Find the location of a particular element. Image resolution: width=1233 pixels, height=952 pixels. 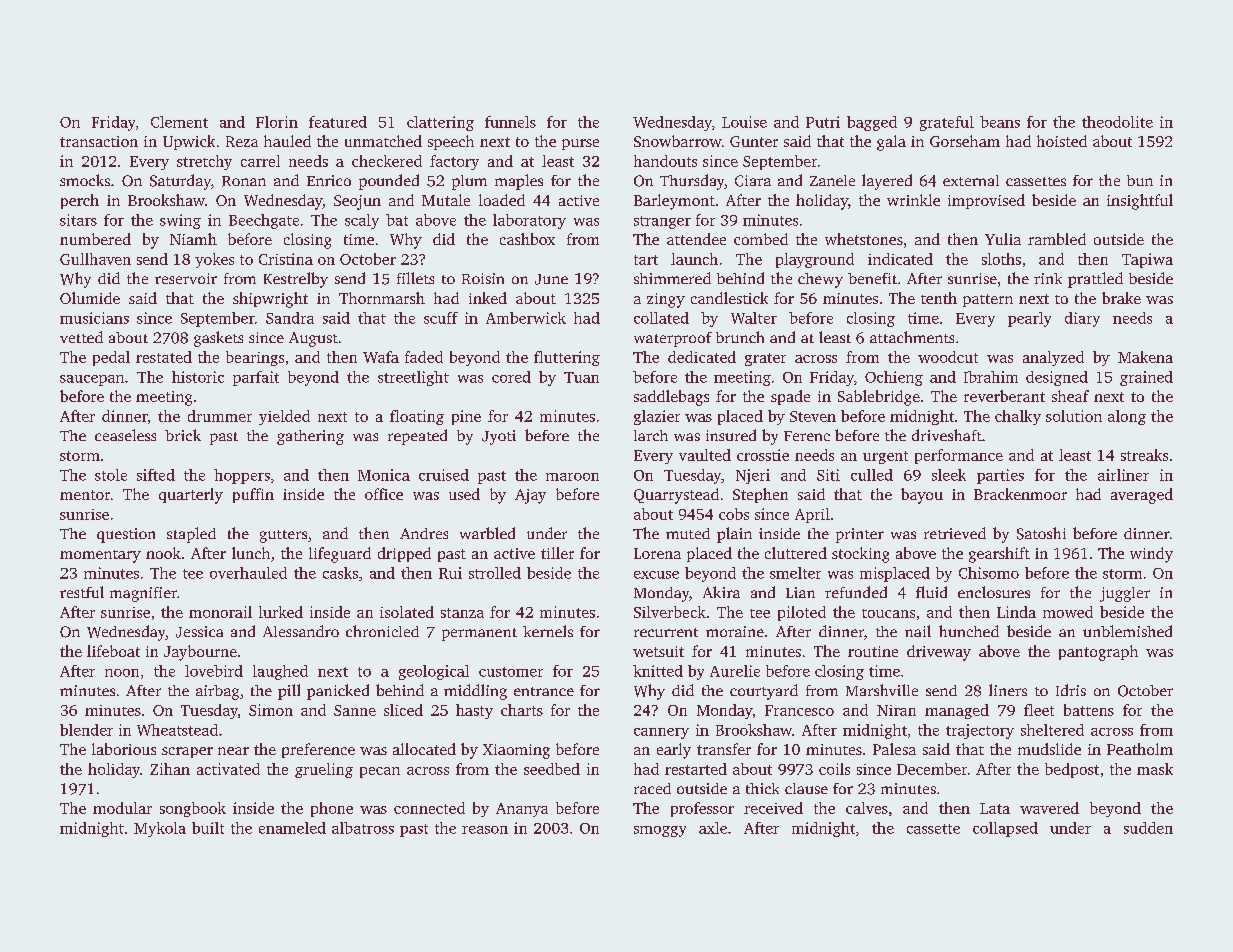

warbled is located at coordinates (487, 533).
